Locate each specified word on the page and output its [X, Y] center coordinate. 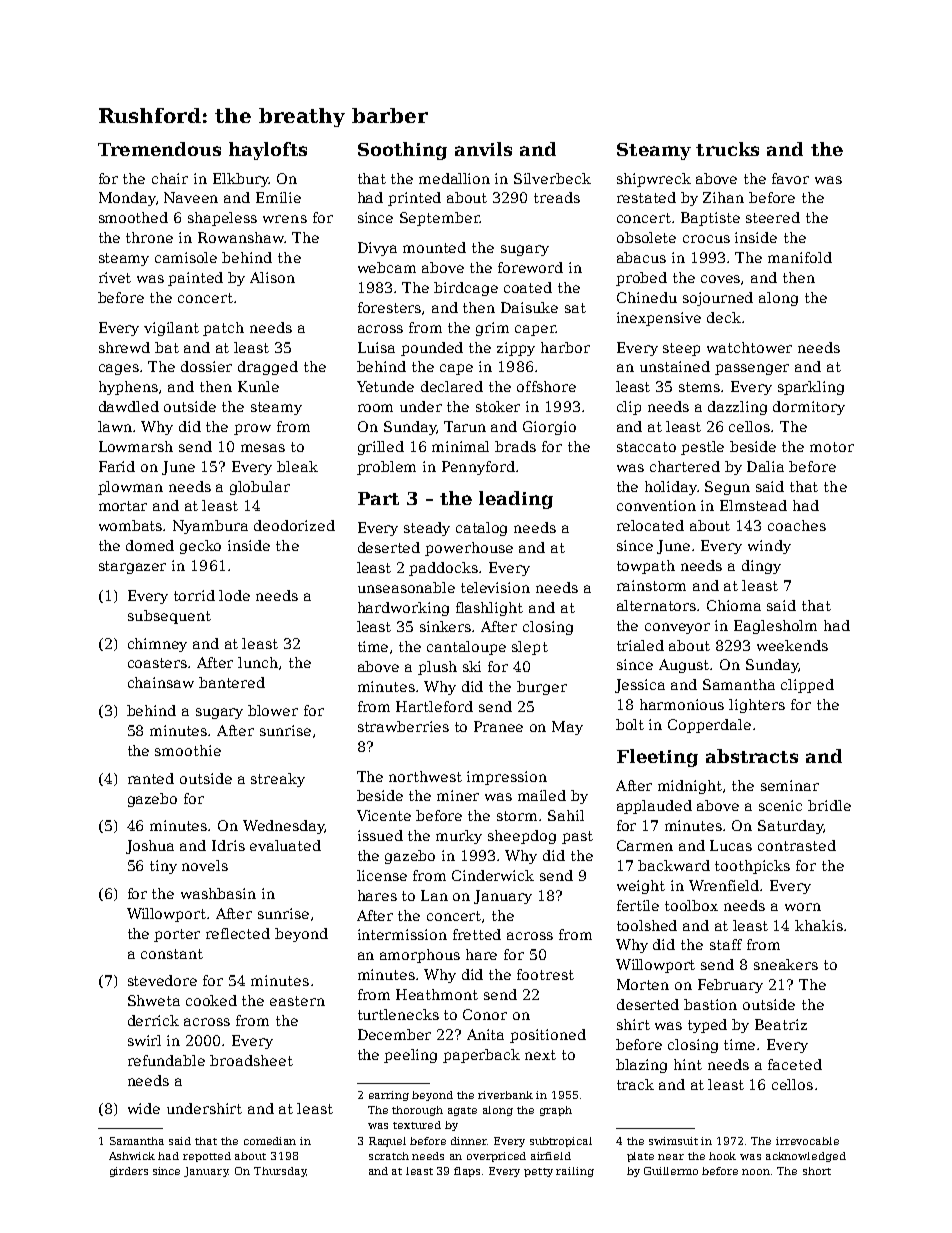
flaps [467, 1172]
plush [437, 668]
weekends [792, 645]
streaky [278, 780]
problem [386, 468]
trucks [727, 149]
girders [129, 1172]
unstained [675, 366]
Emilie [278, 197]
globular [260, 488]
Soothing [402, 151]
